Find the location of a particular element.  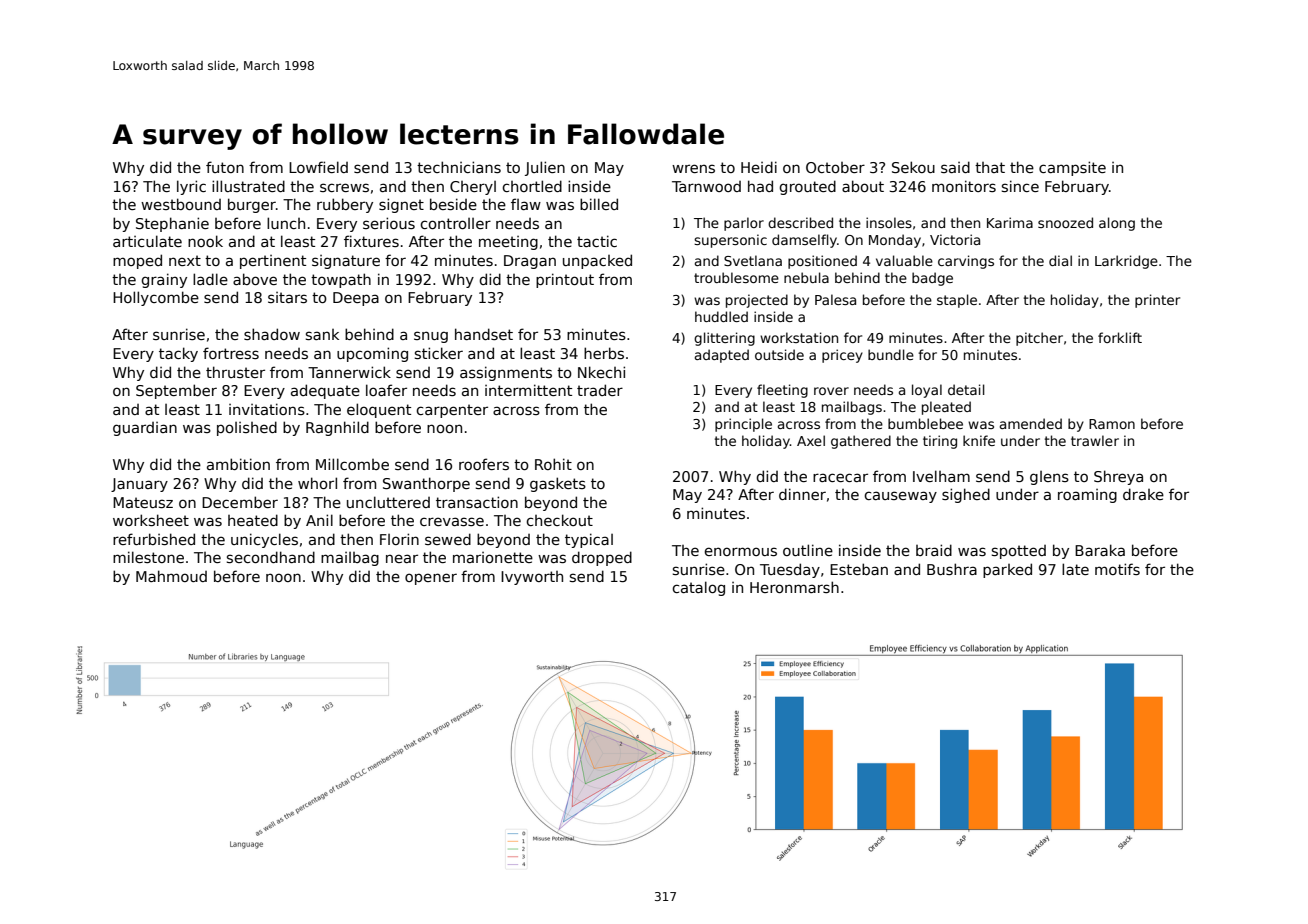

futon is located at coordinates (225, 167).
